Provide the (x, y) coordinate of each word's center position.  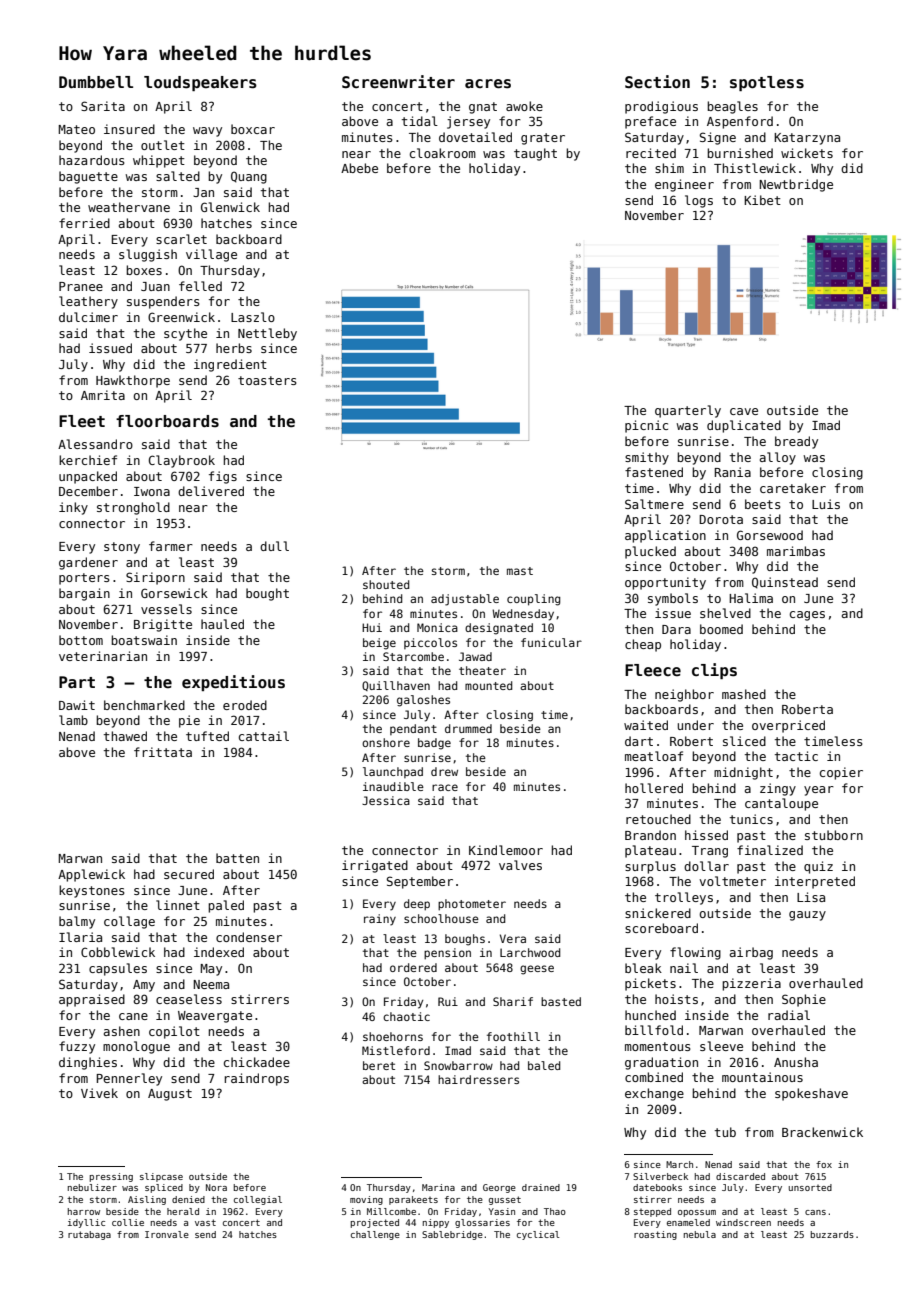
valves (520, 865)
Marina (438, 1187)
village (211, 255)
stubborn (834, 835)
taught (535, 154)
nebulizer (92, 1187)
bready (796, 442)
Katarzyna (807, 139)
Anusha (796, 1062)
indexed (219, 952)
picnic (646, 426)
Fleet (82, 421)
